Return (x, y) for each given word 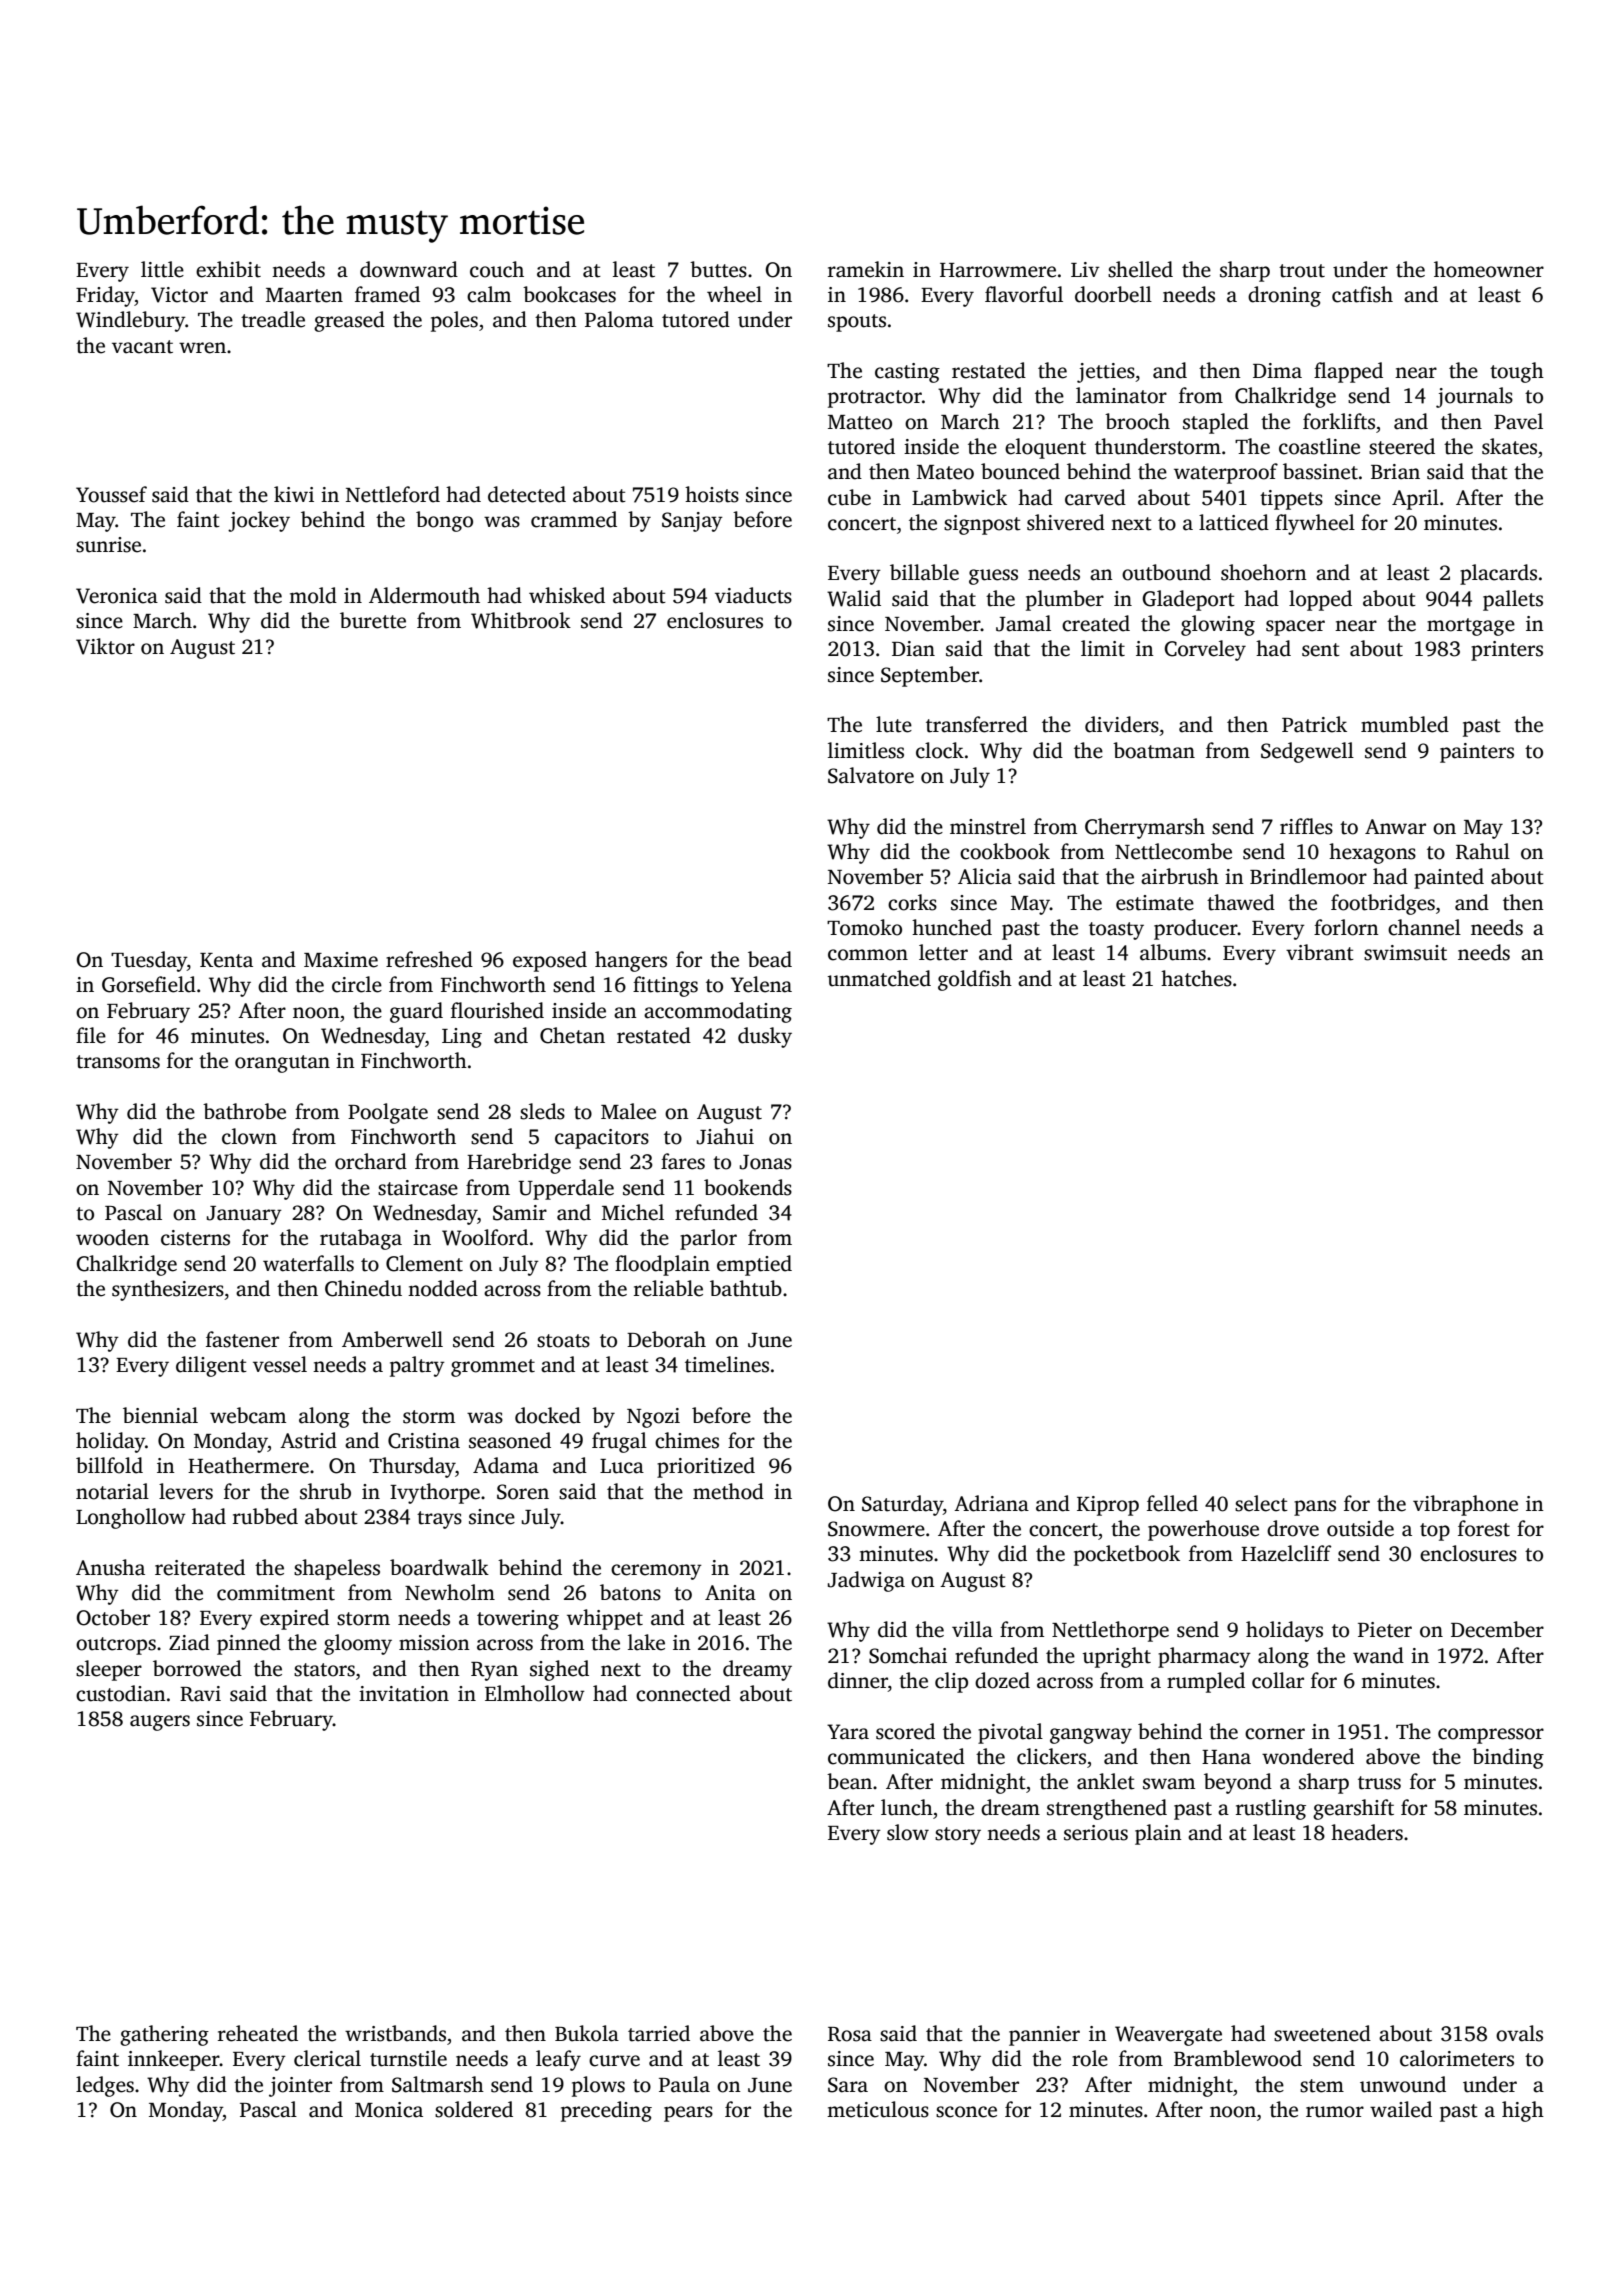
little (162, 269)
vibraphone (1465, 1505)
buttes (718, 269)
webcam (248, 1415)
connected (683, 1693)
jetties (1106, 373)
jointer (300, 2087)
